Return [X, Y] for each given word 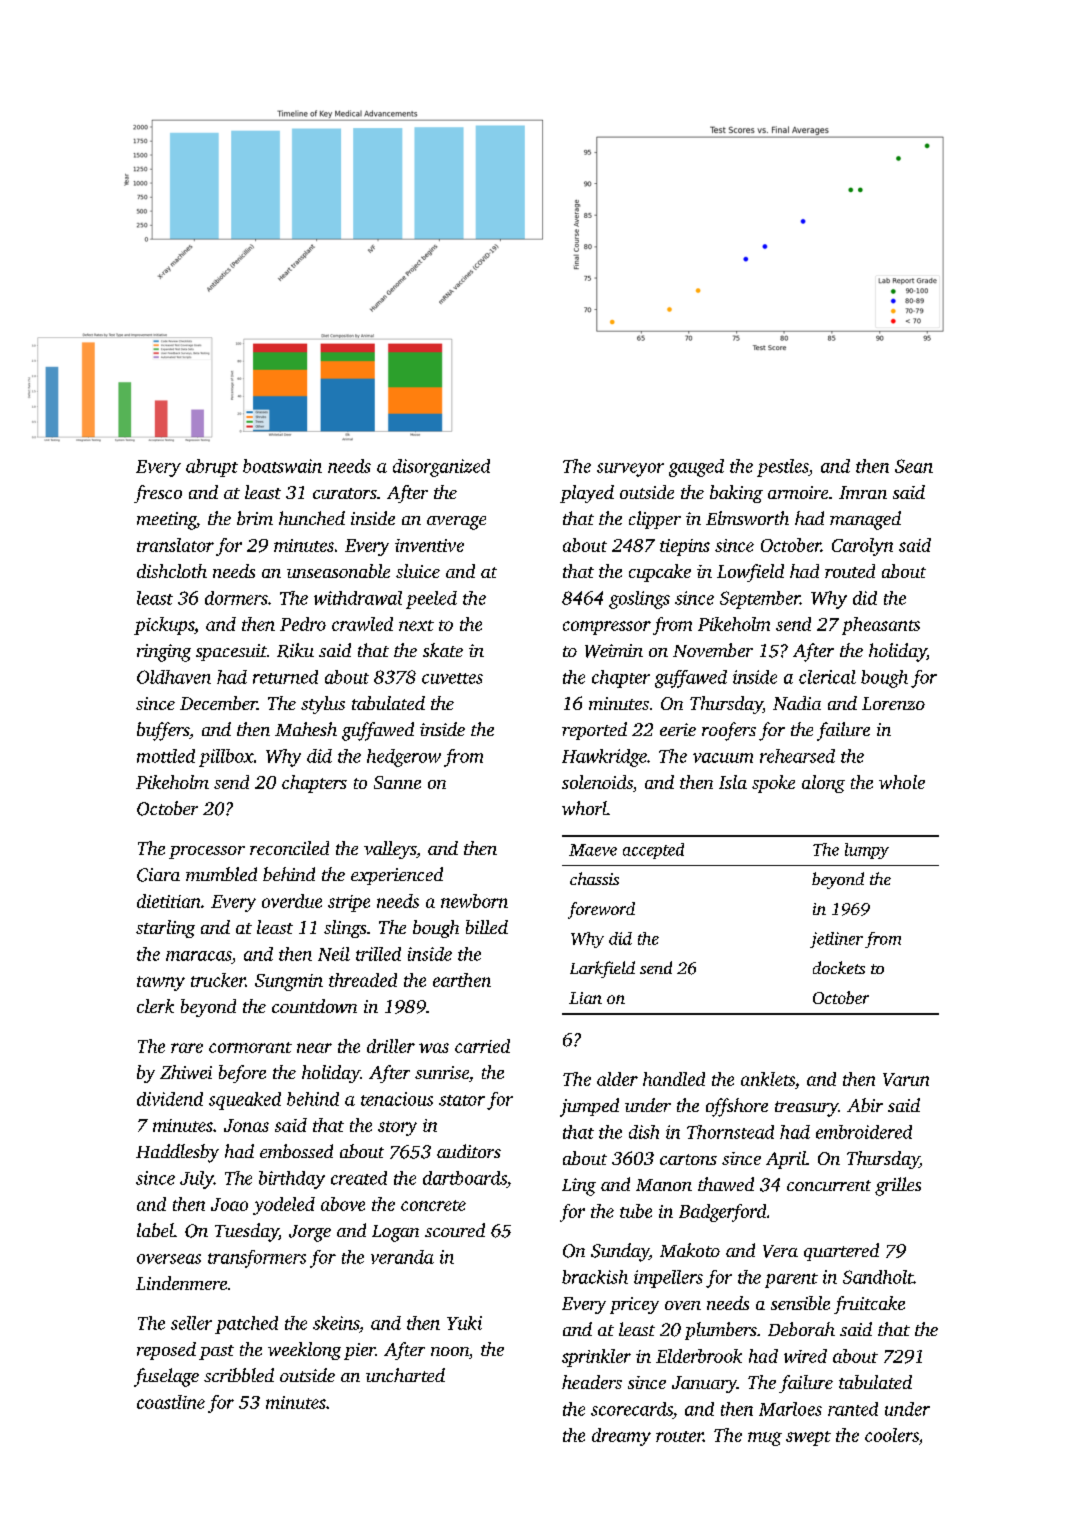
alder [617, 1079]
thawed [726, 1184]
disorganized [441, 468]
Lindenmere [181, 1283]
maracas [199, 956]
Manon [664, 1185]
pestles [783, 468]
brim [255, 518]
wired [805, 1356]
